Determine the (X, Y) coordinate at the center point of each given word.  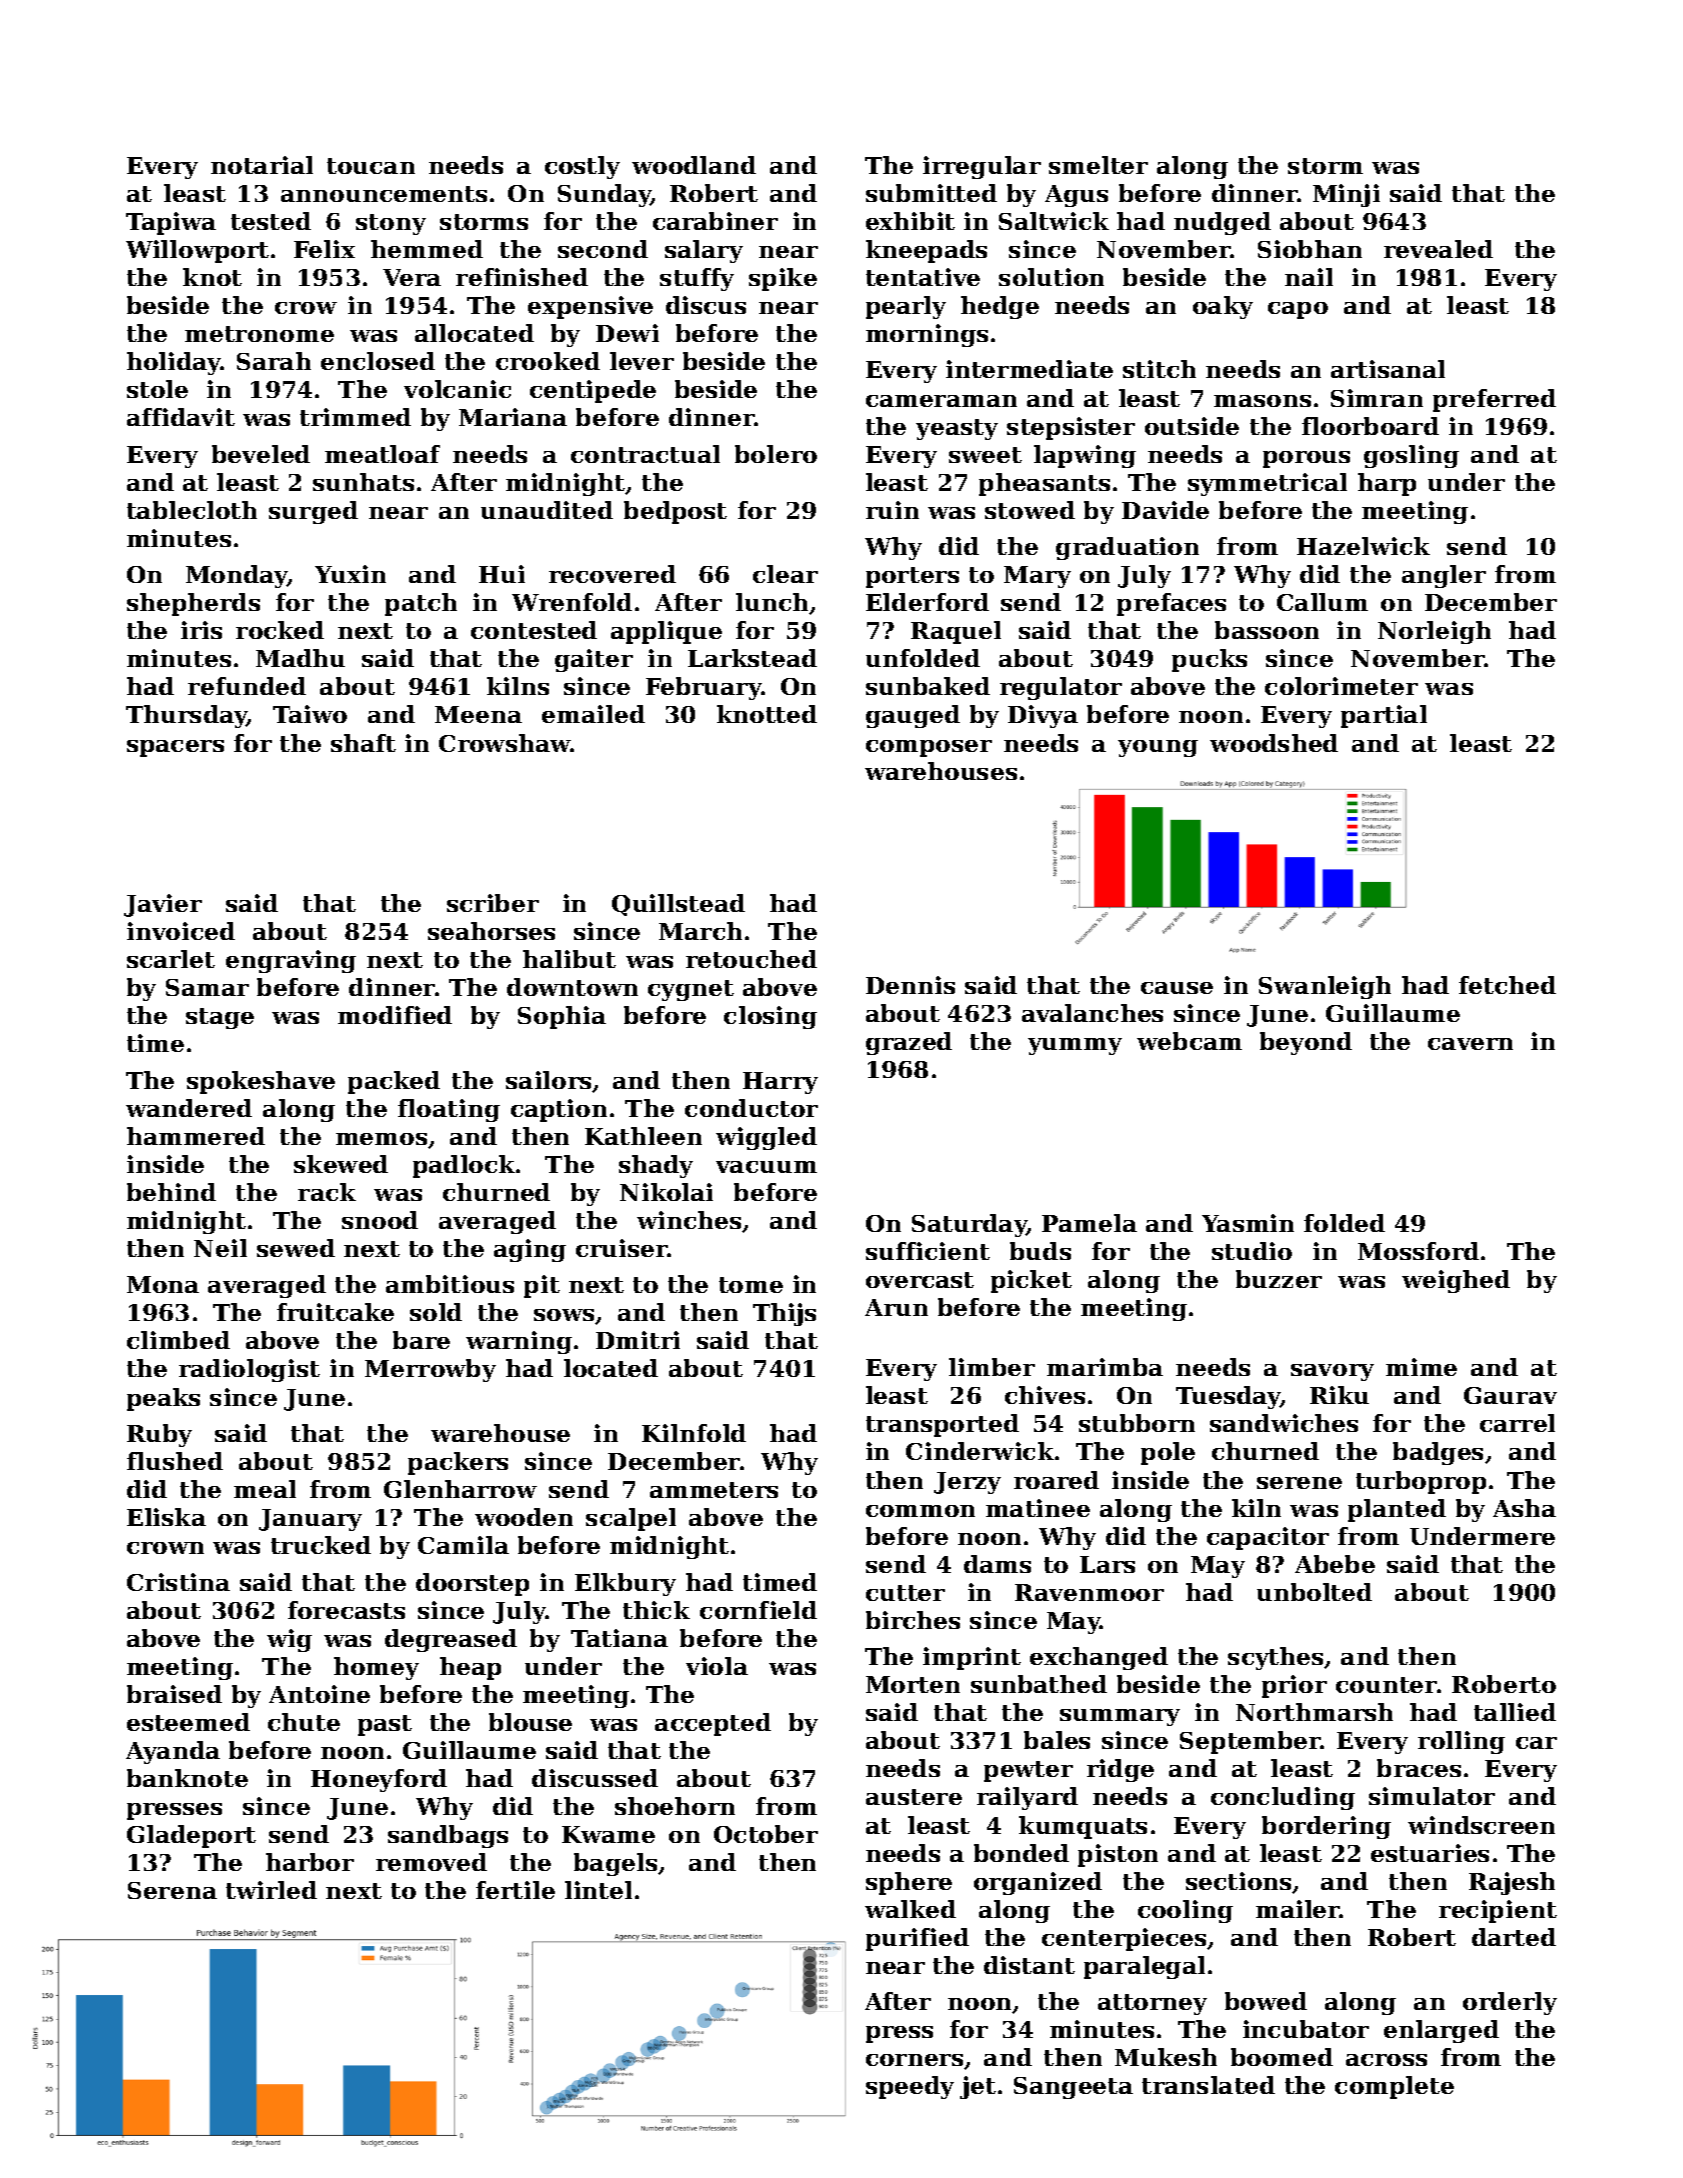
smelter (1098, 165)
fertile (515, 1890)
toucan (371, 166)
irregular (982, 167)
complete (1394, 2087)
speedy (910, 2087)
